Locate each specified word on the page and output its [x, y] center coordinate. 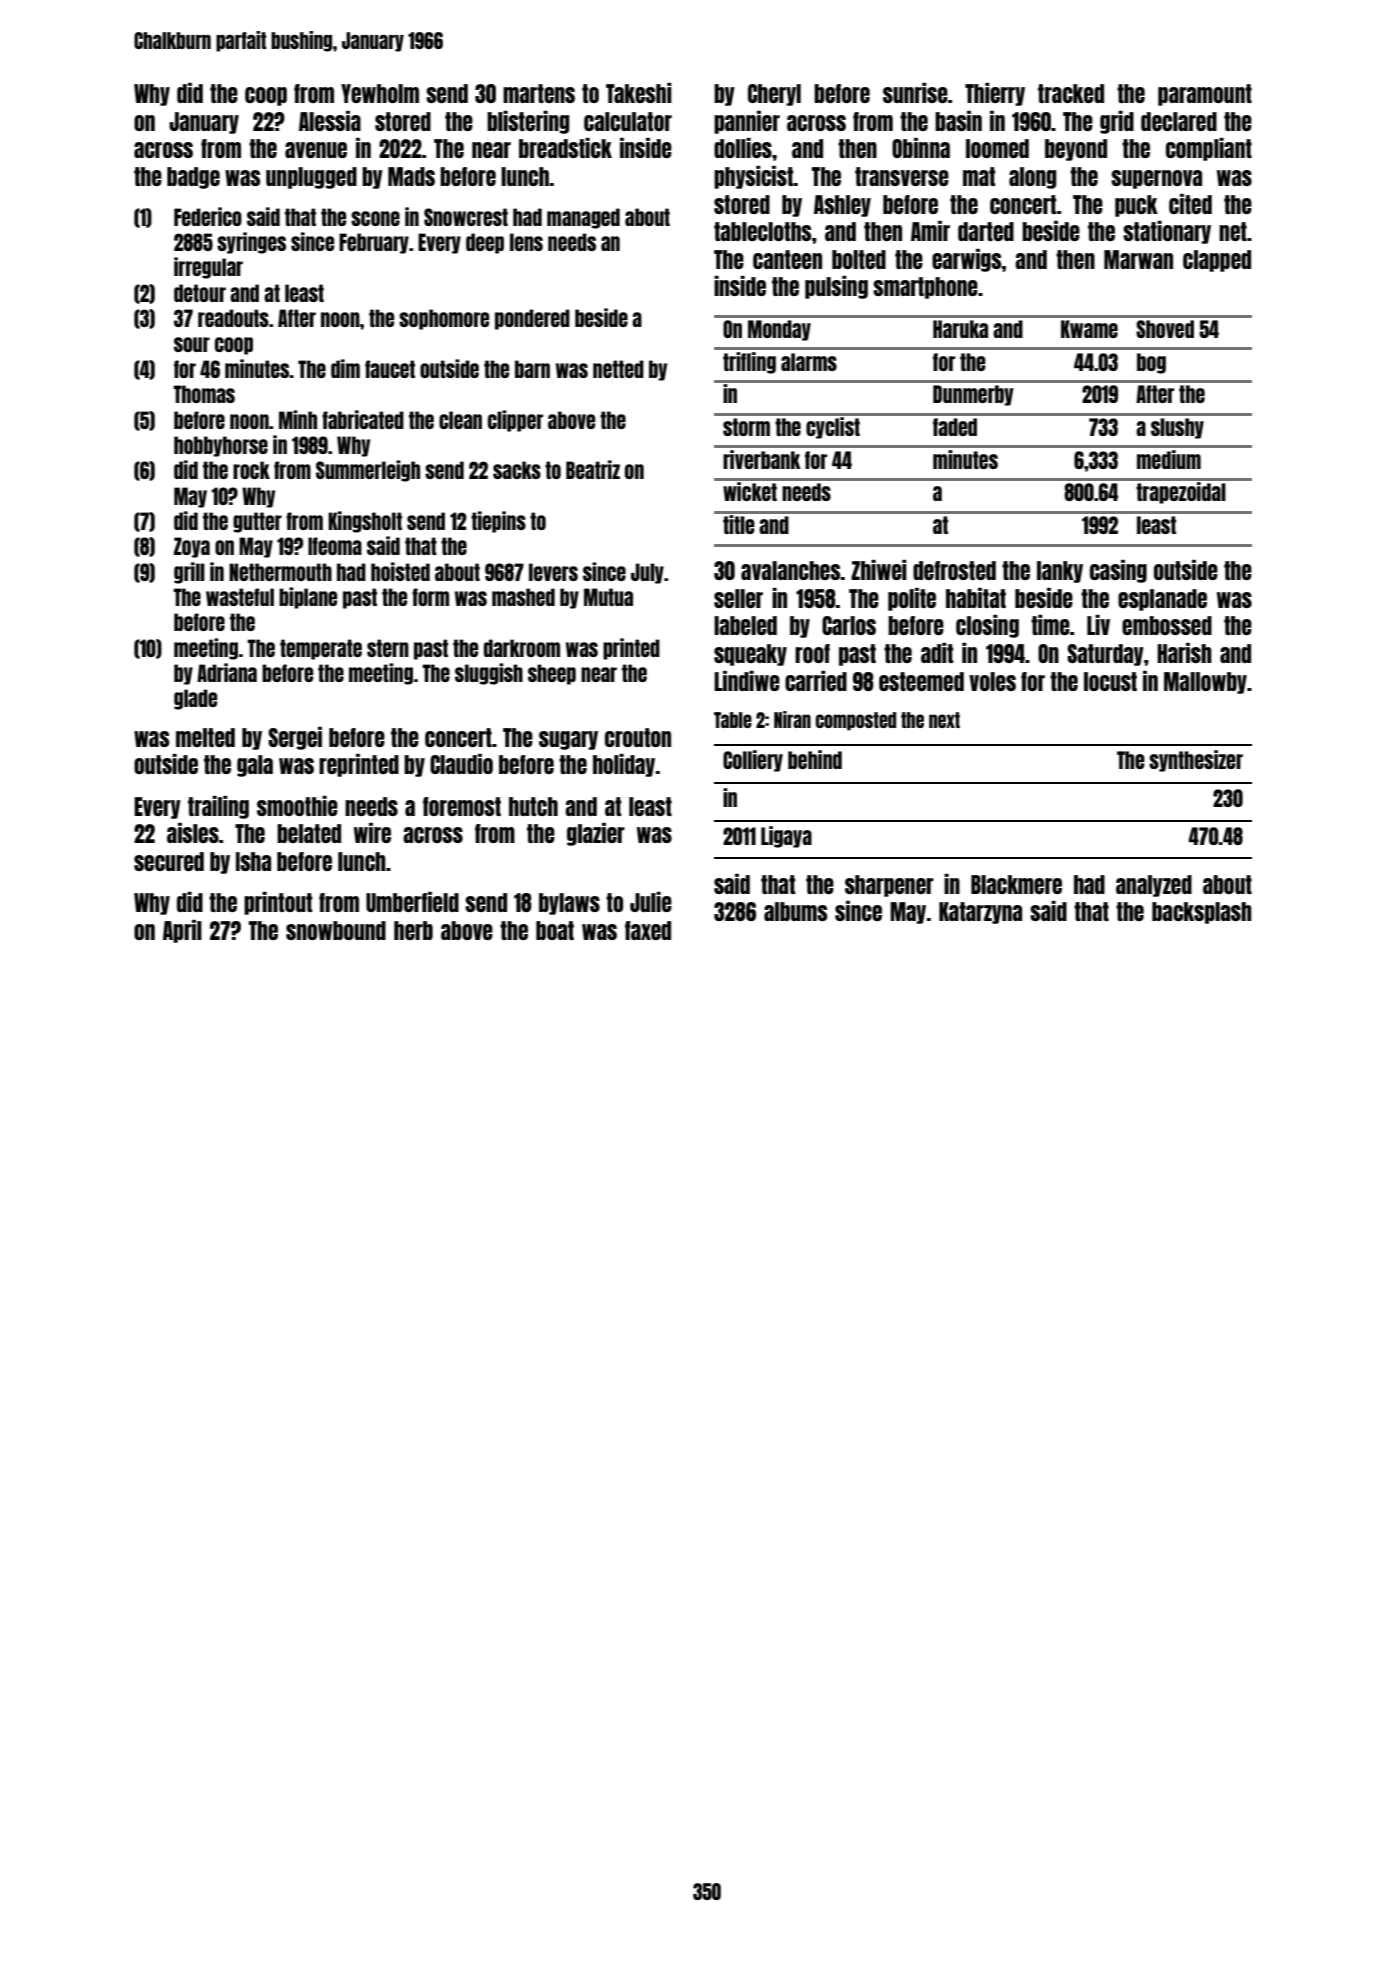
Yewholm [380, 93]
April [182, 931]
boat [555, 930]
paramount [1205, 95]
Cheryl [774, 95]
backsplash [1202, 913]
